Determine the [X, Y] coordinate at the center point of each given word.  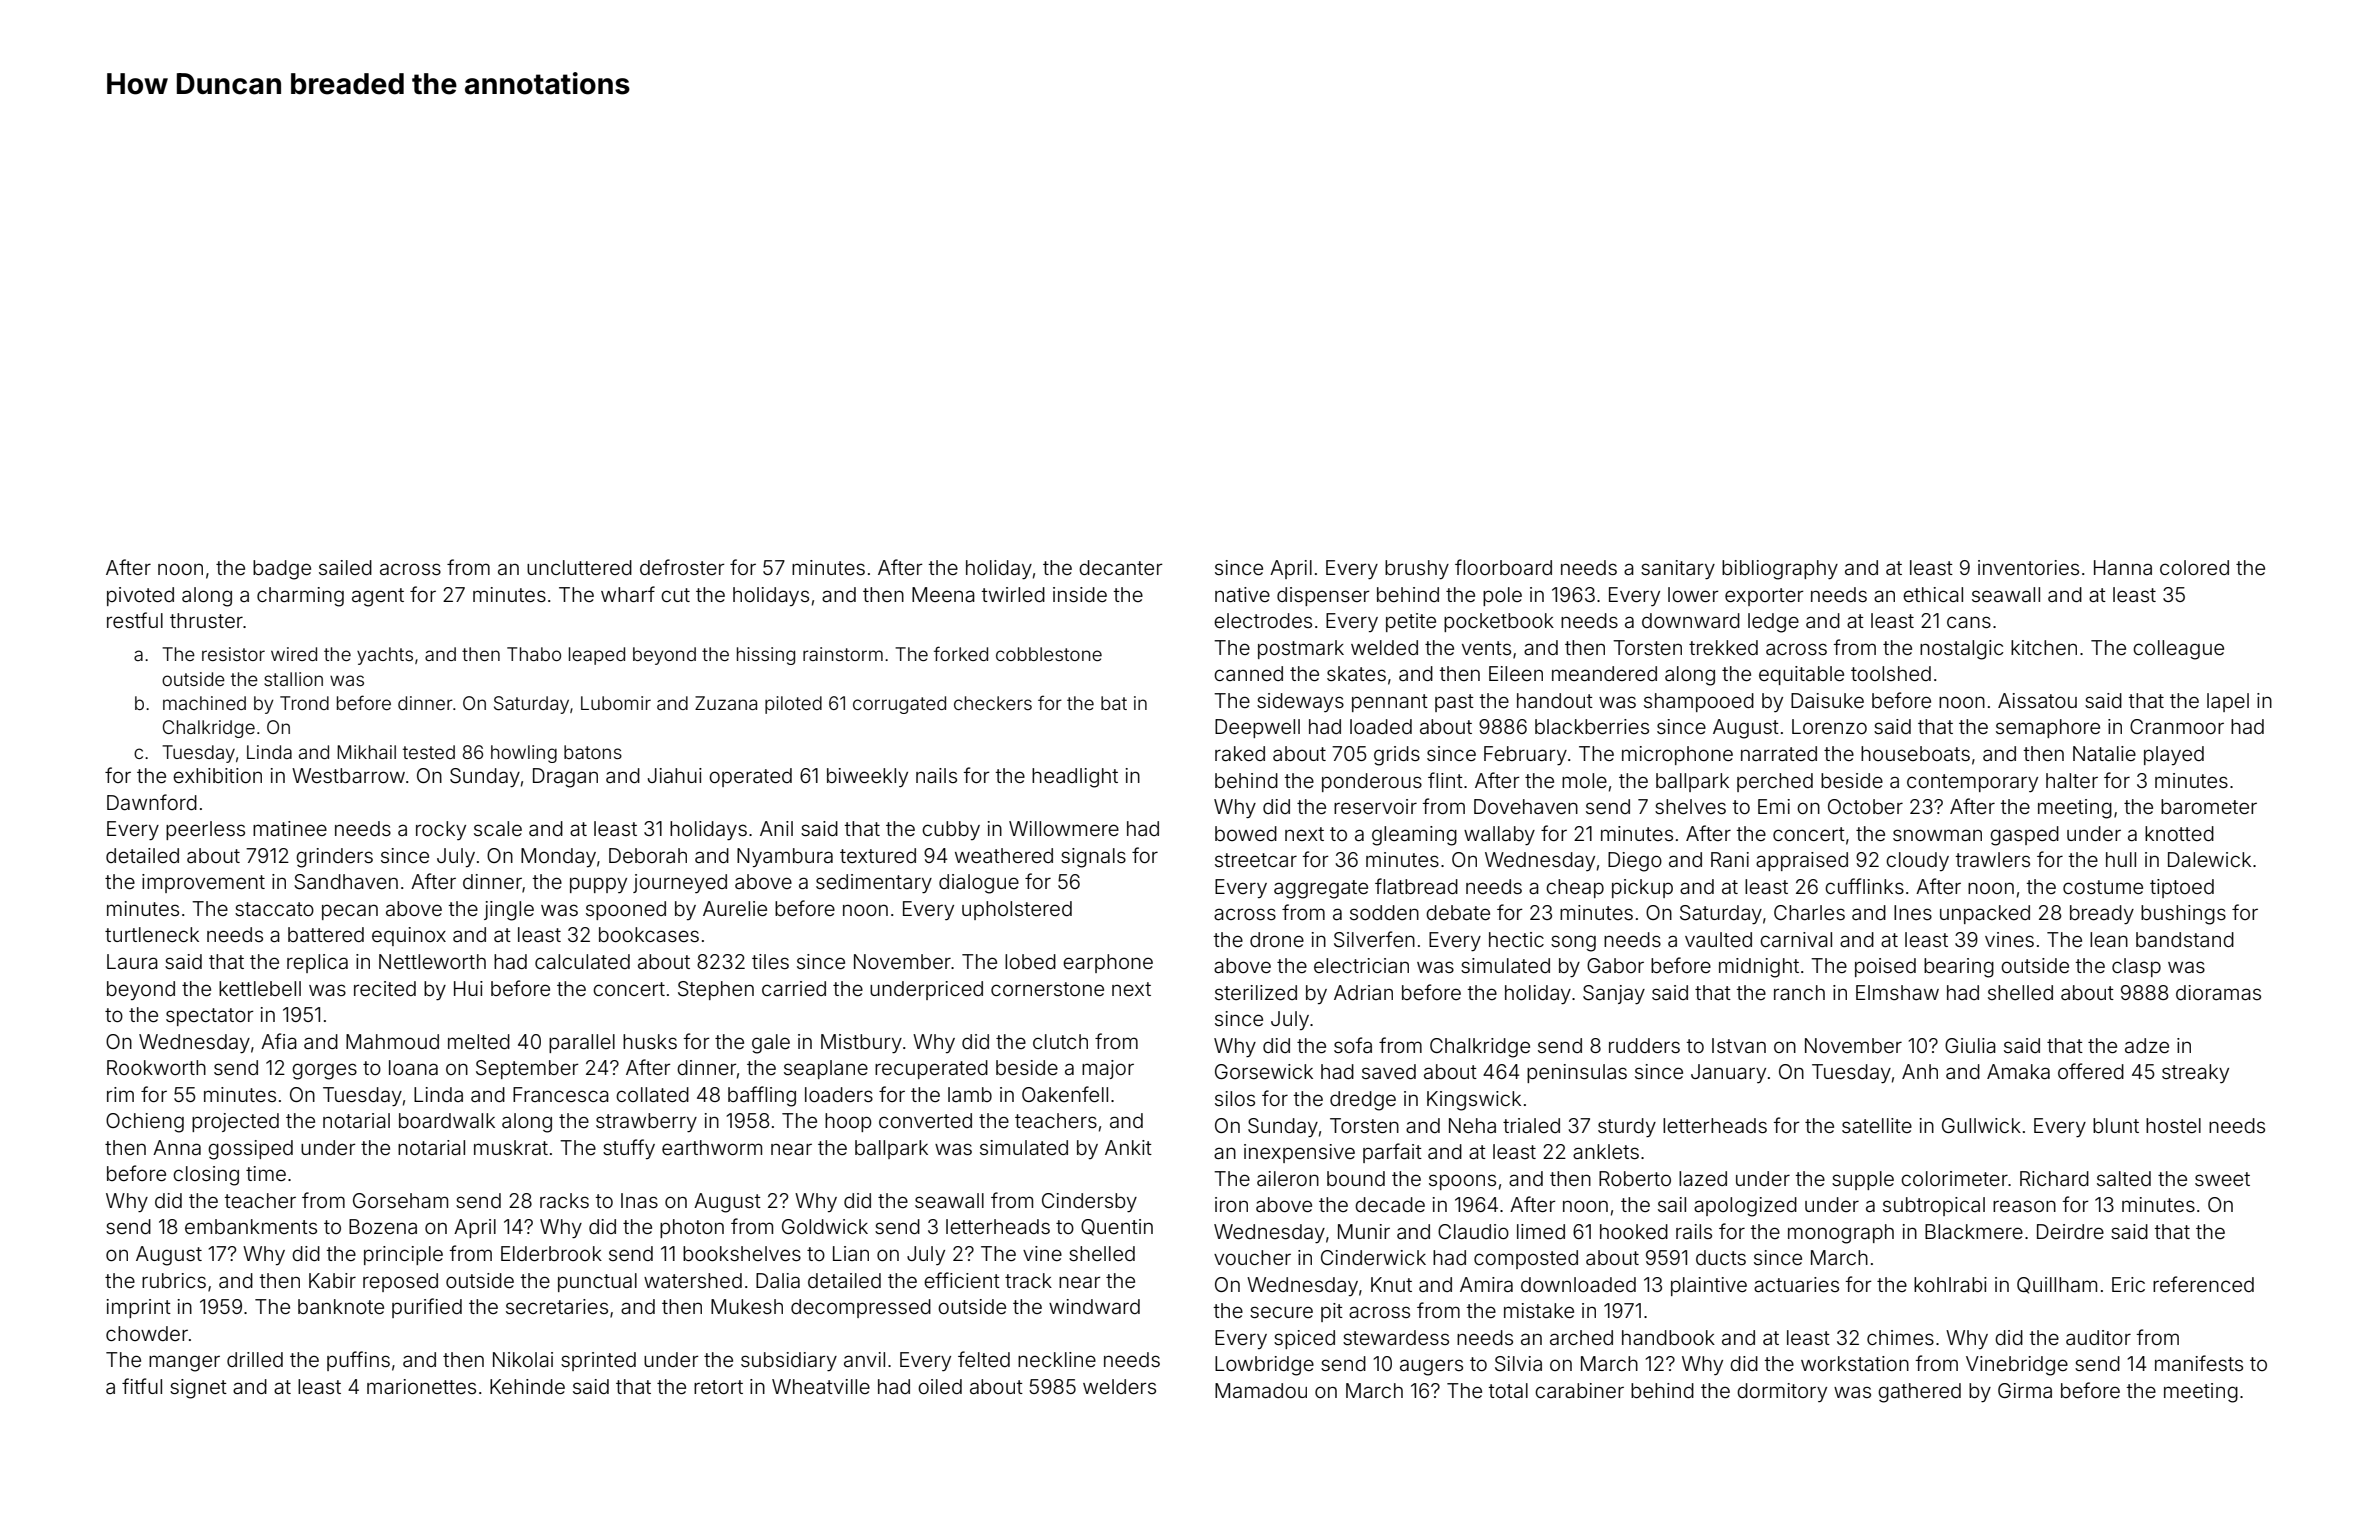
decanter [1121, 567]
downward [1691, 620]
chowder [147, 1333]
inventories [2028, 567]
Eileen [1516, 673]
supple [1863, 1180]
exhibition [217, 775]
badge [282, 570]
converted [925, 1120]
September [527, 1069]
